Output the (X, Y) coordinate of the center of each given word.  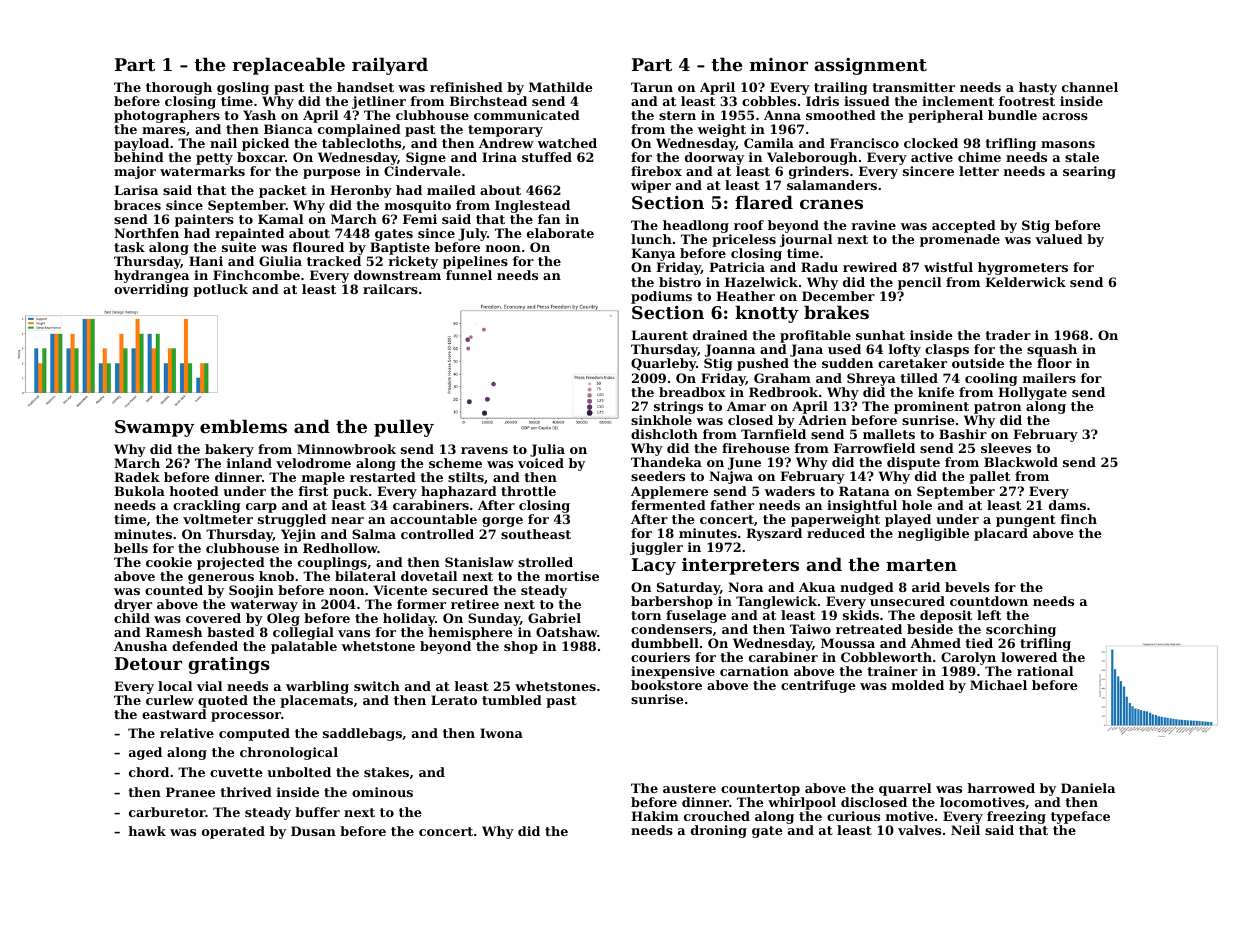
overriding (151, 290)
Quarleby (663, 364)
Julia (547, 450)
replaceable (289, 66)
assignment (871, 66)
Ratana (864, 491)
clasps (947, 350)
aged (145, 753)
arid (926, 587)
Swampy (155, 428)
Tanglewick (776, 602)
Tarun (652, 87)
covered (213, 618)
